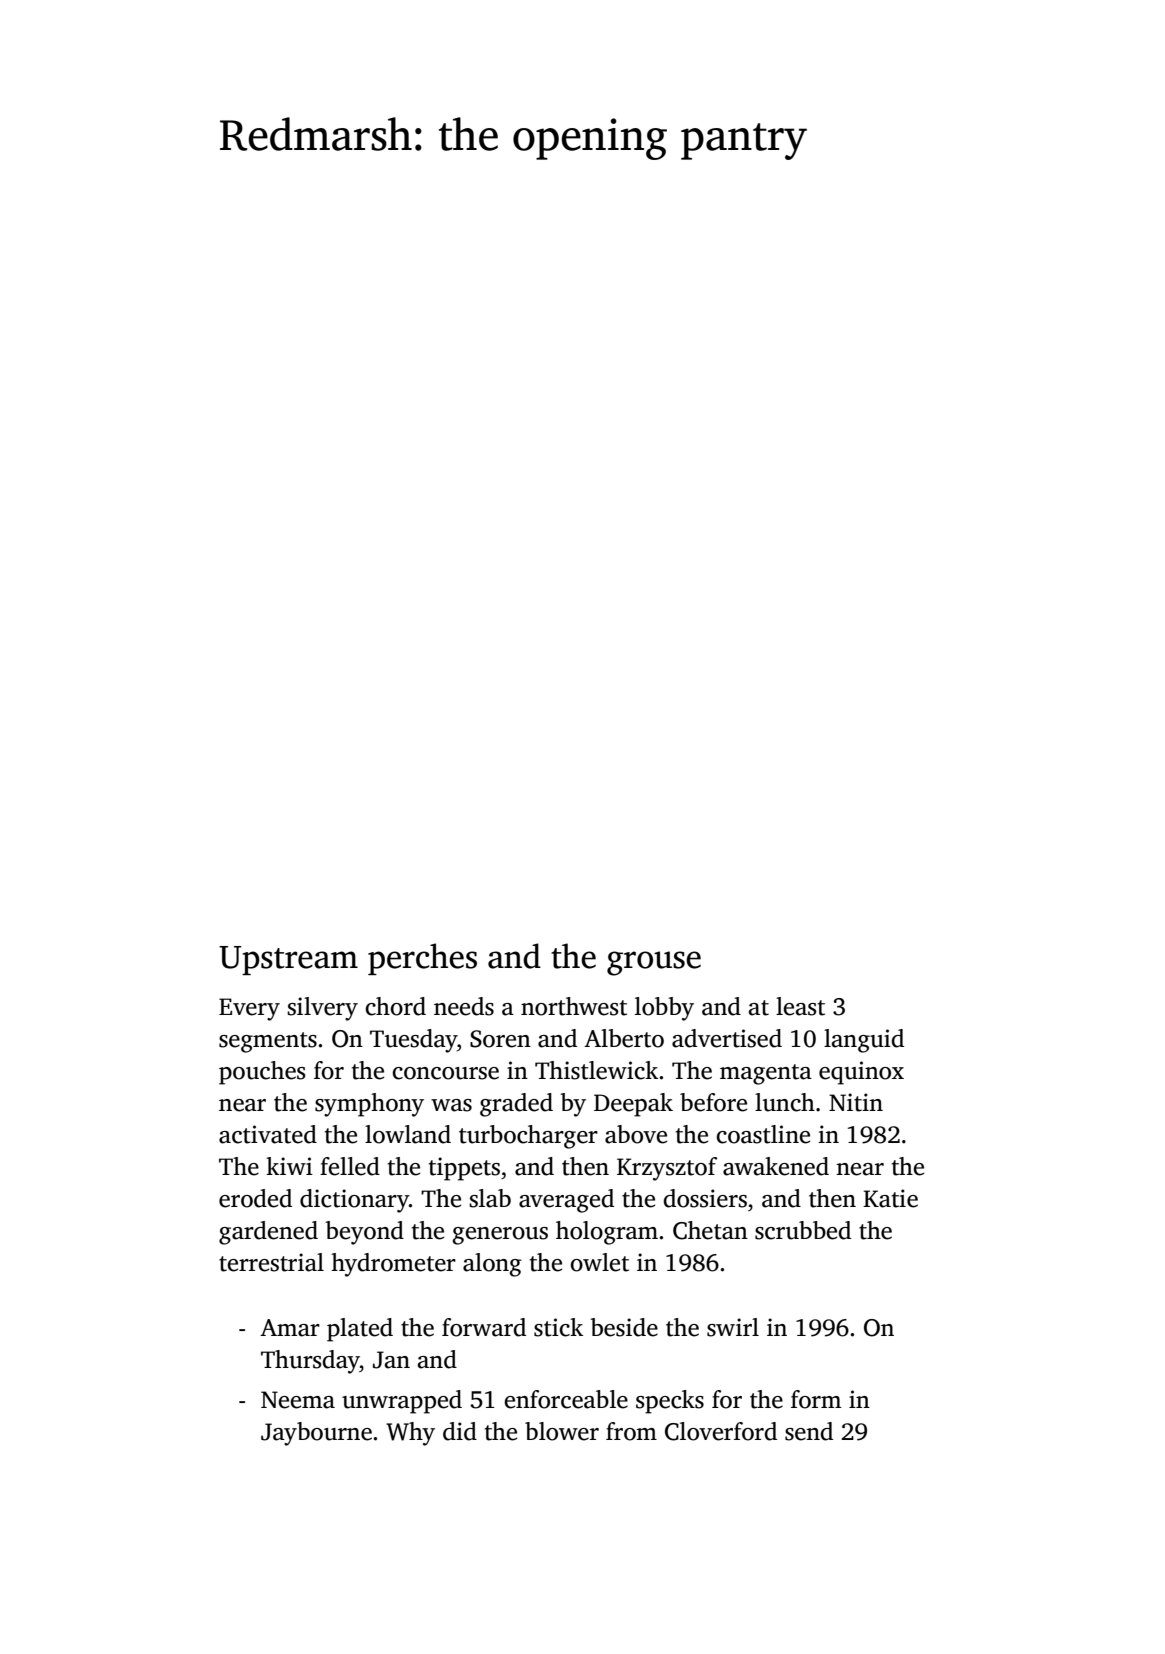 Image resolution: width=1165 pixels, height=1654 pixels. Describe the element at coordinates (816, 1399) in the screenshot. I see `form` at that location.
